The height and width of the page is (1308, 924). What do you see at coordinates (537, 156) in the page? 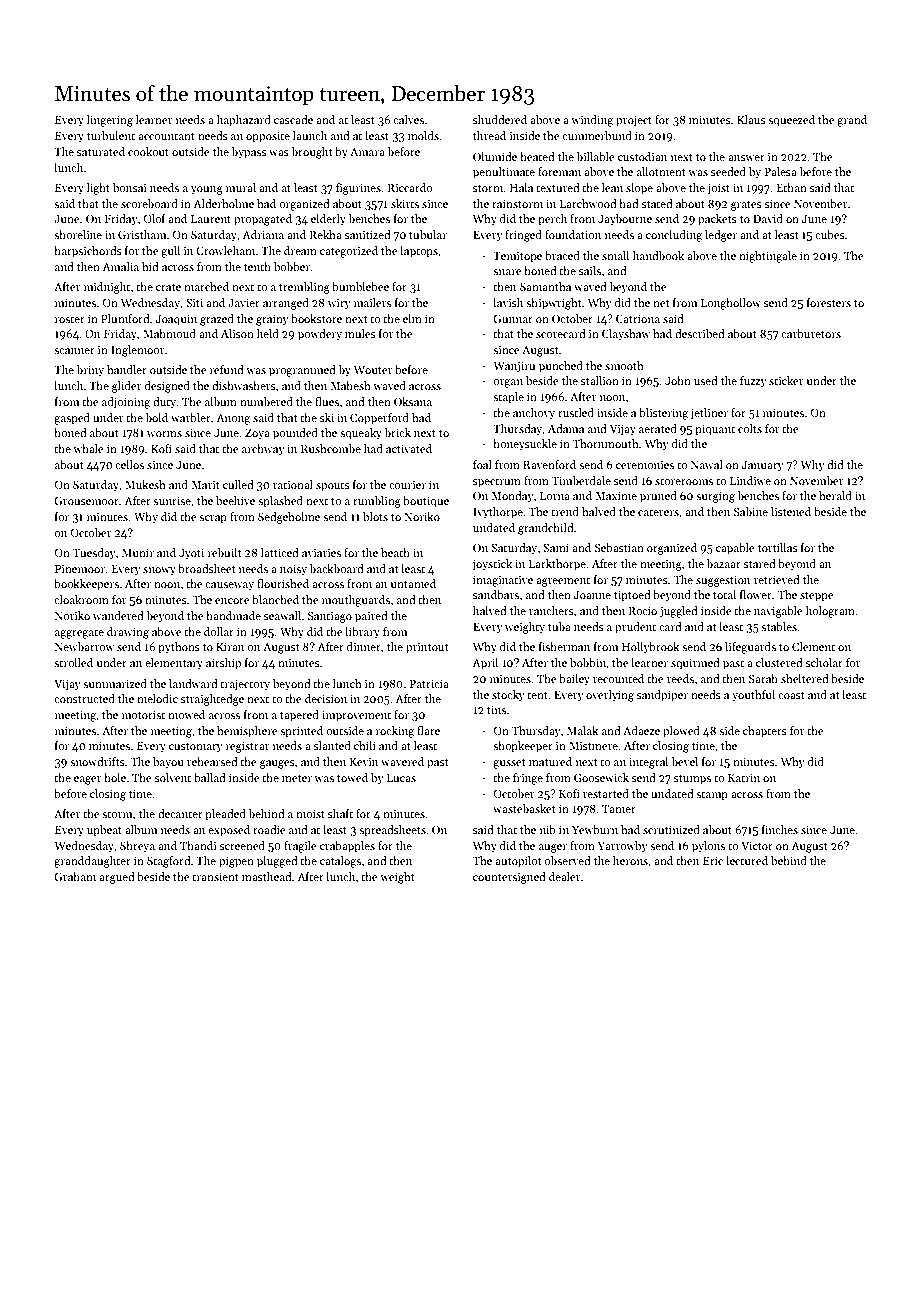
I see `heated` at bounding box center [537, 156].
